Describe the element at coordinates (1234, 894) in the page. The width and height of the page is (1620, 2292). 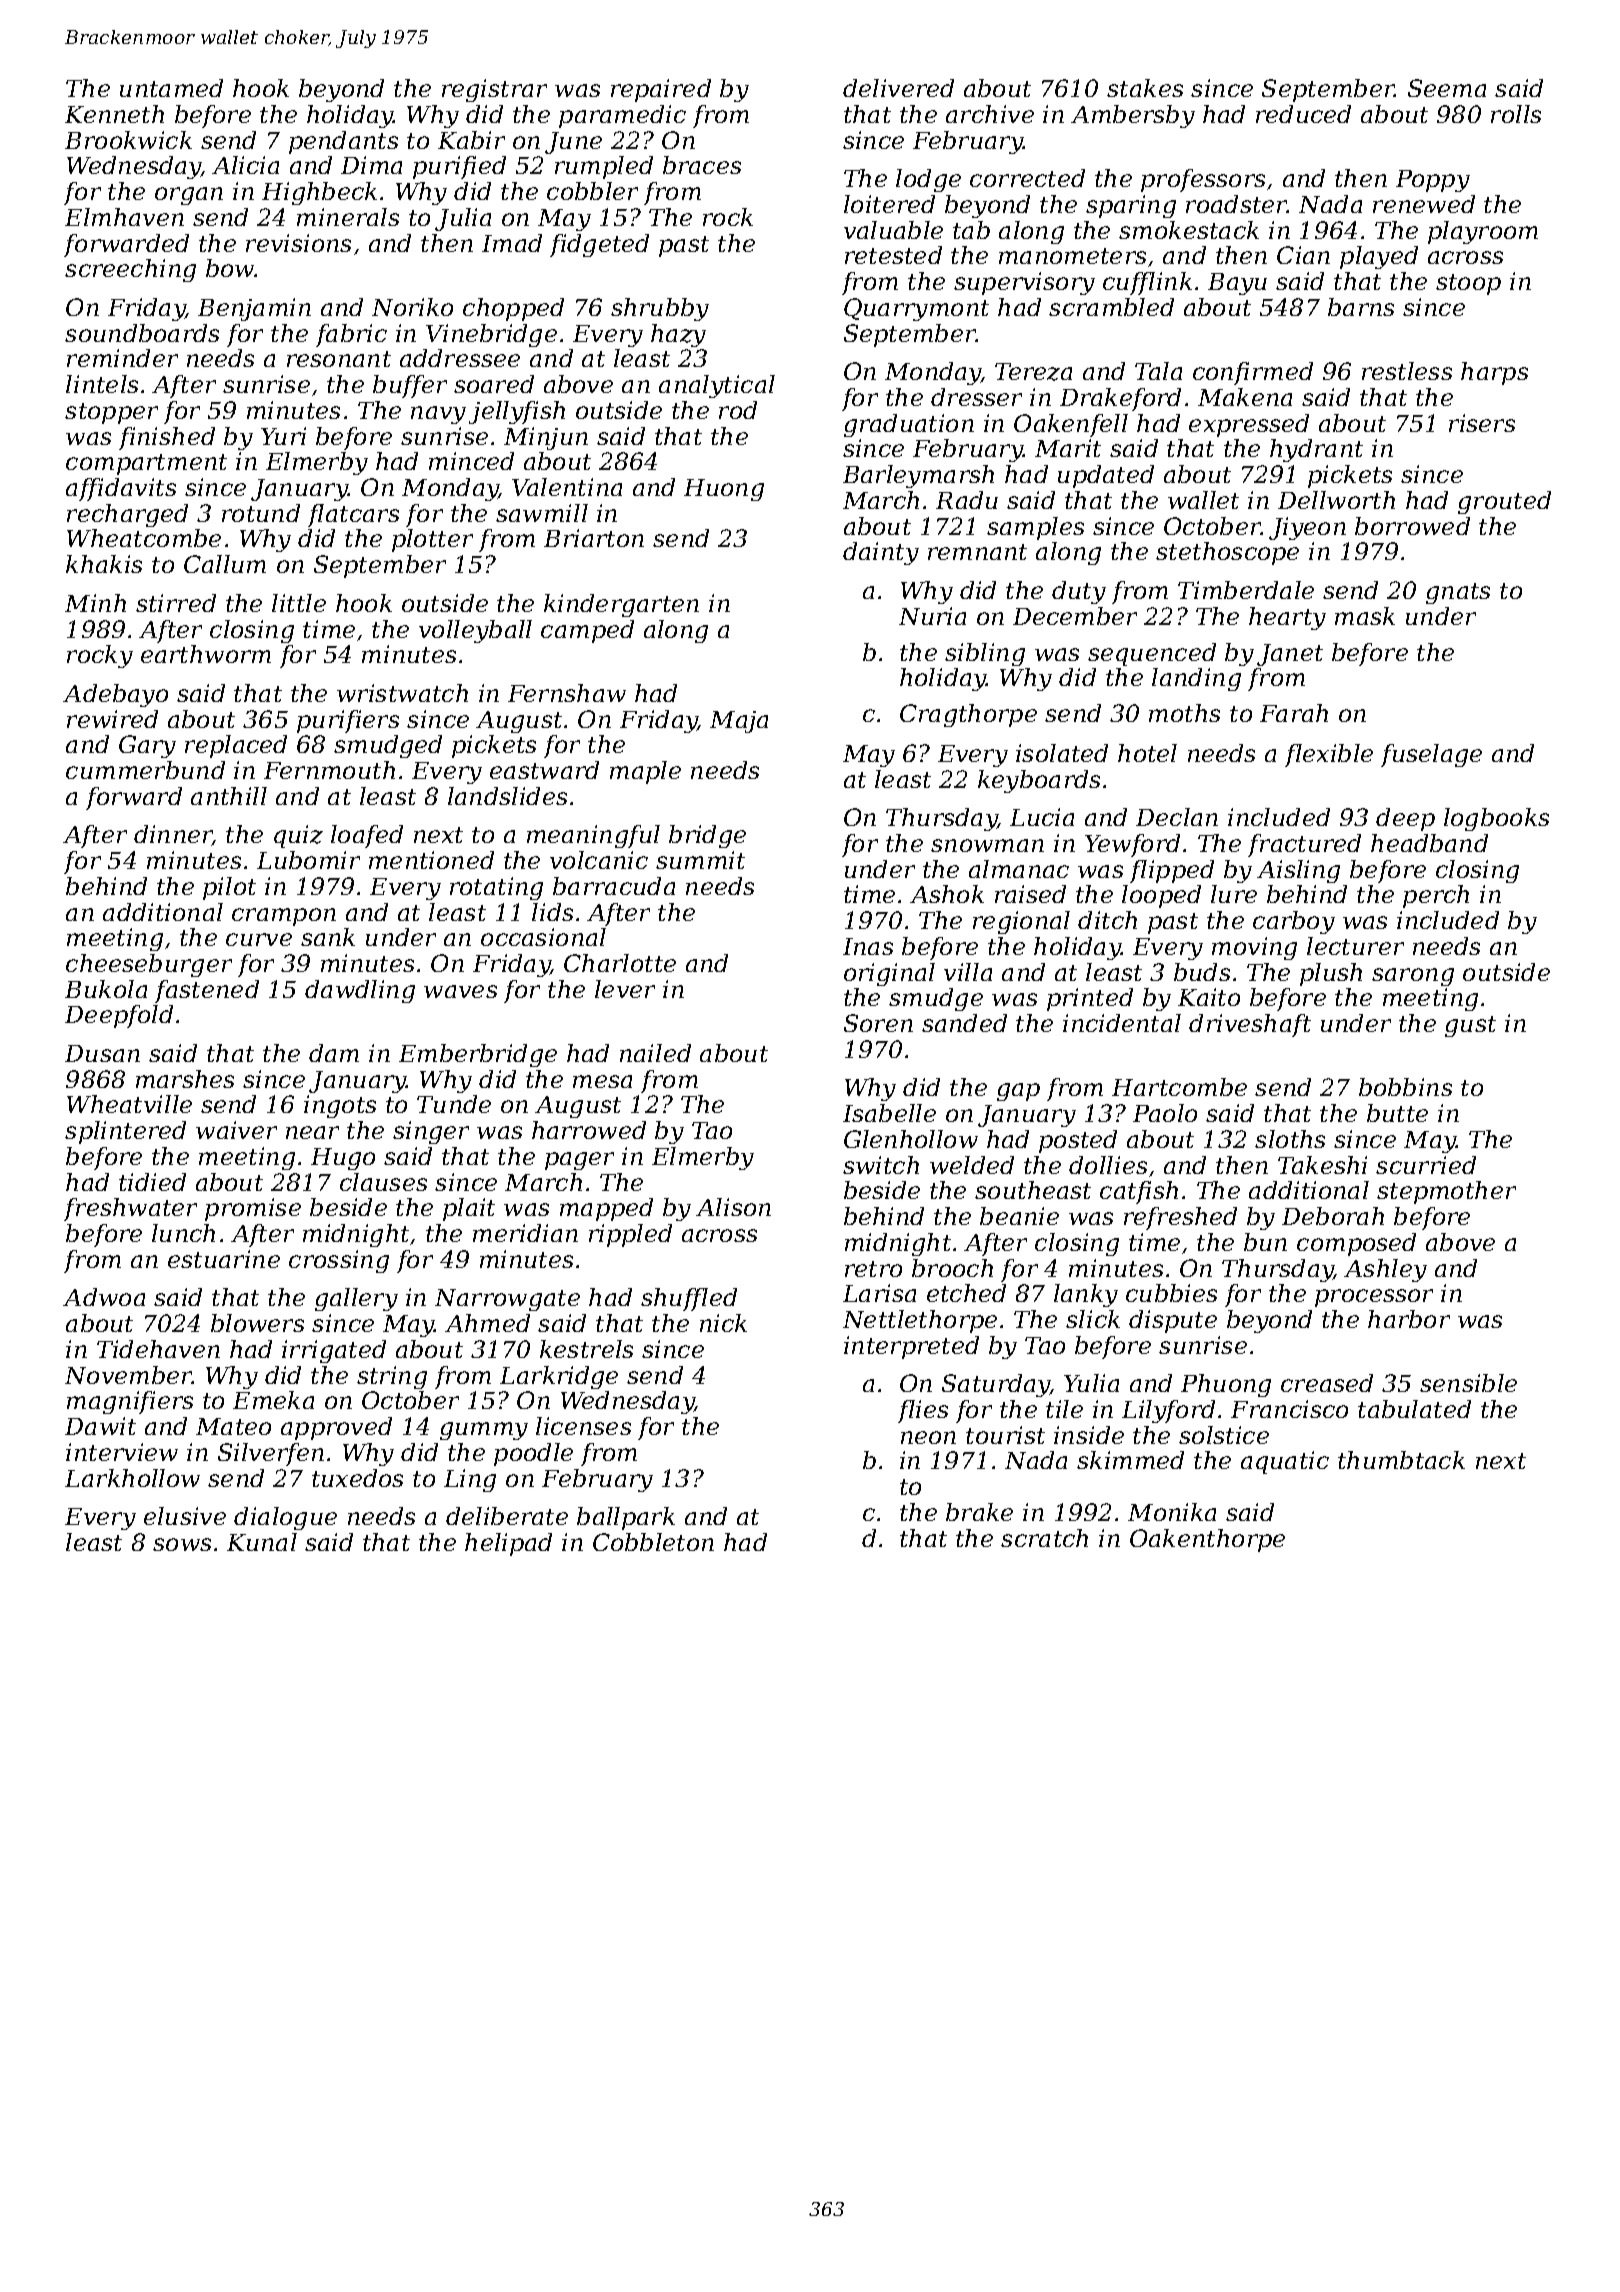
I see `lure` at that location.
